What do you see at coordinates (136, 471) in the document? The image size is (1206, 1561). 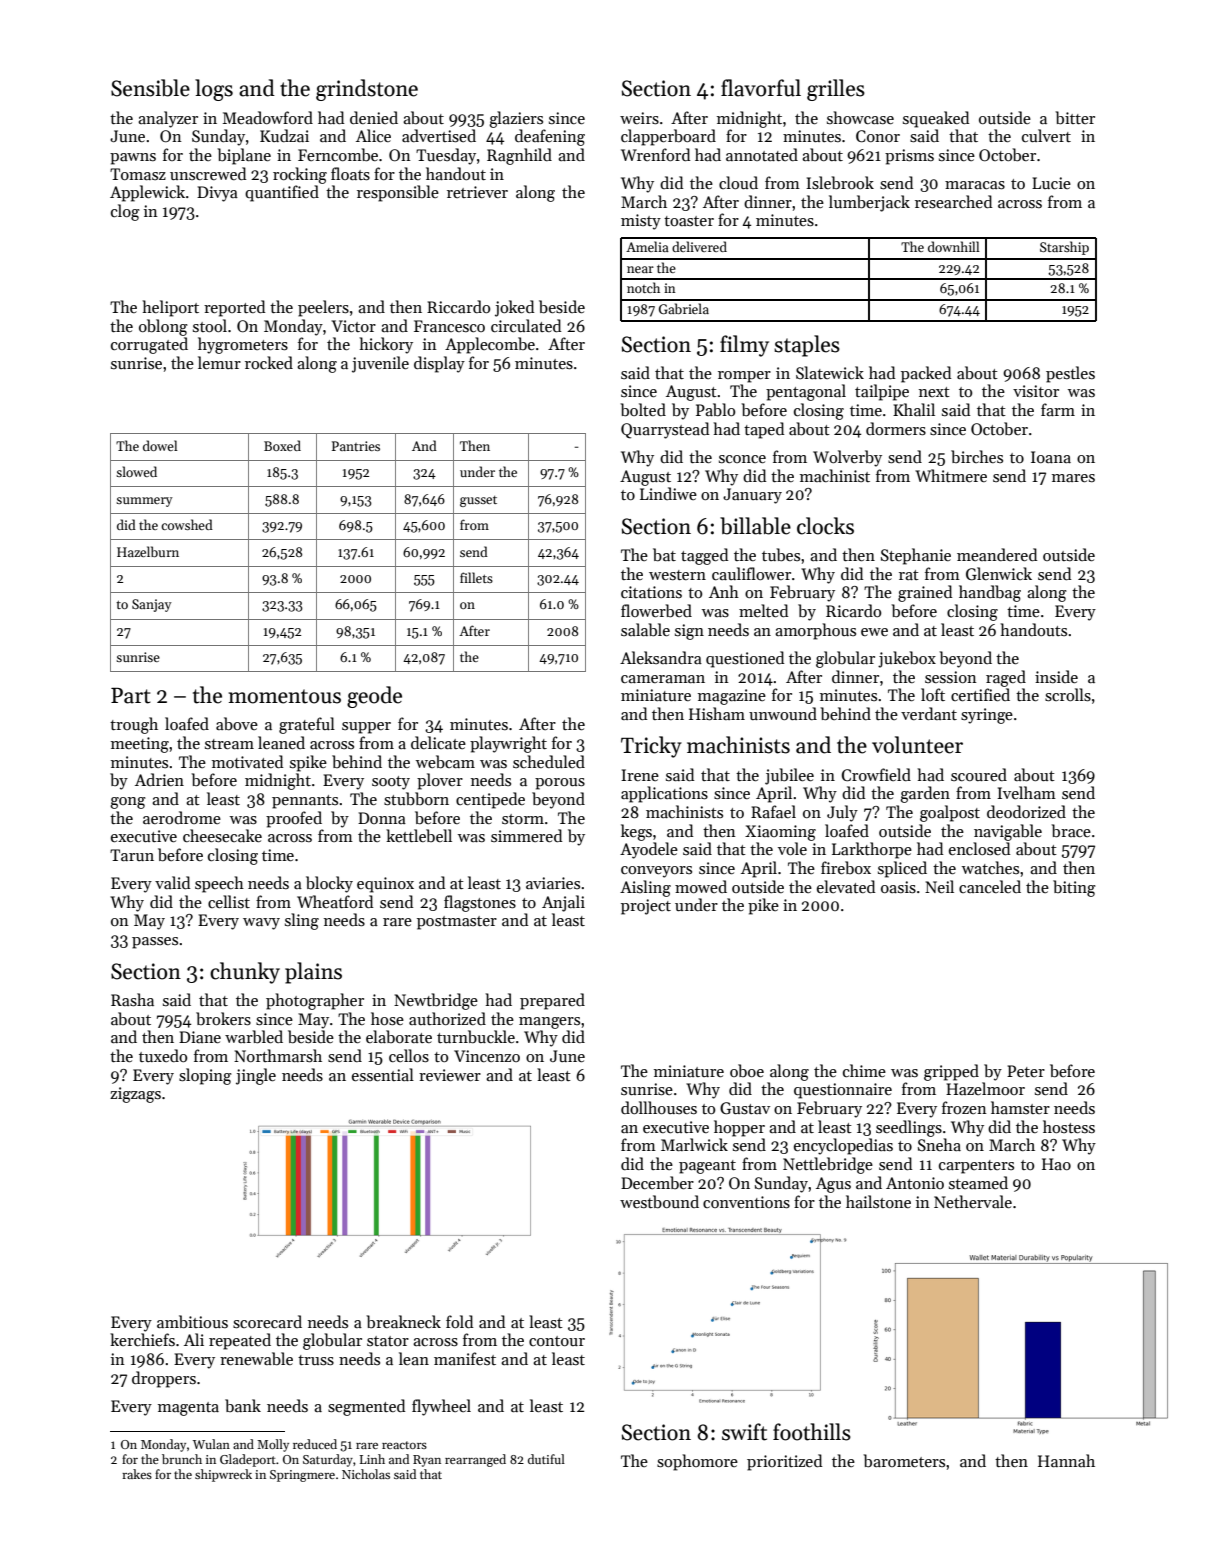 I see `slowed` at bounding box center [136, 471].
